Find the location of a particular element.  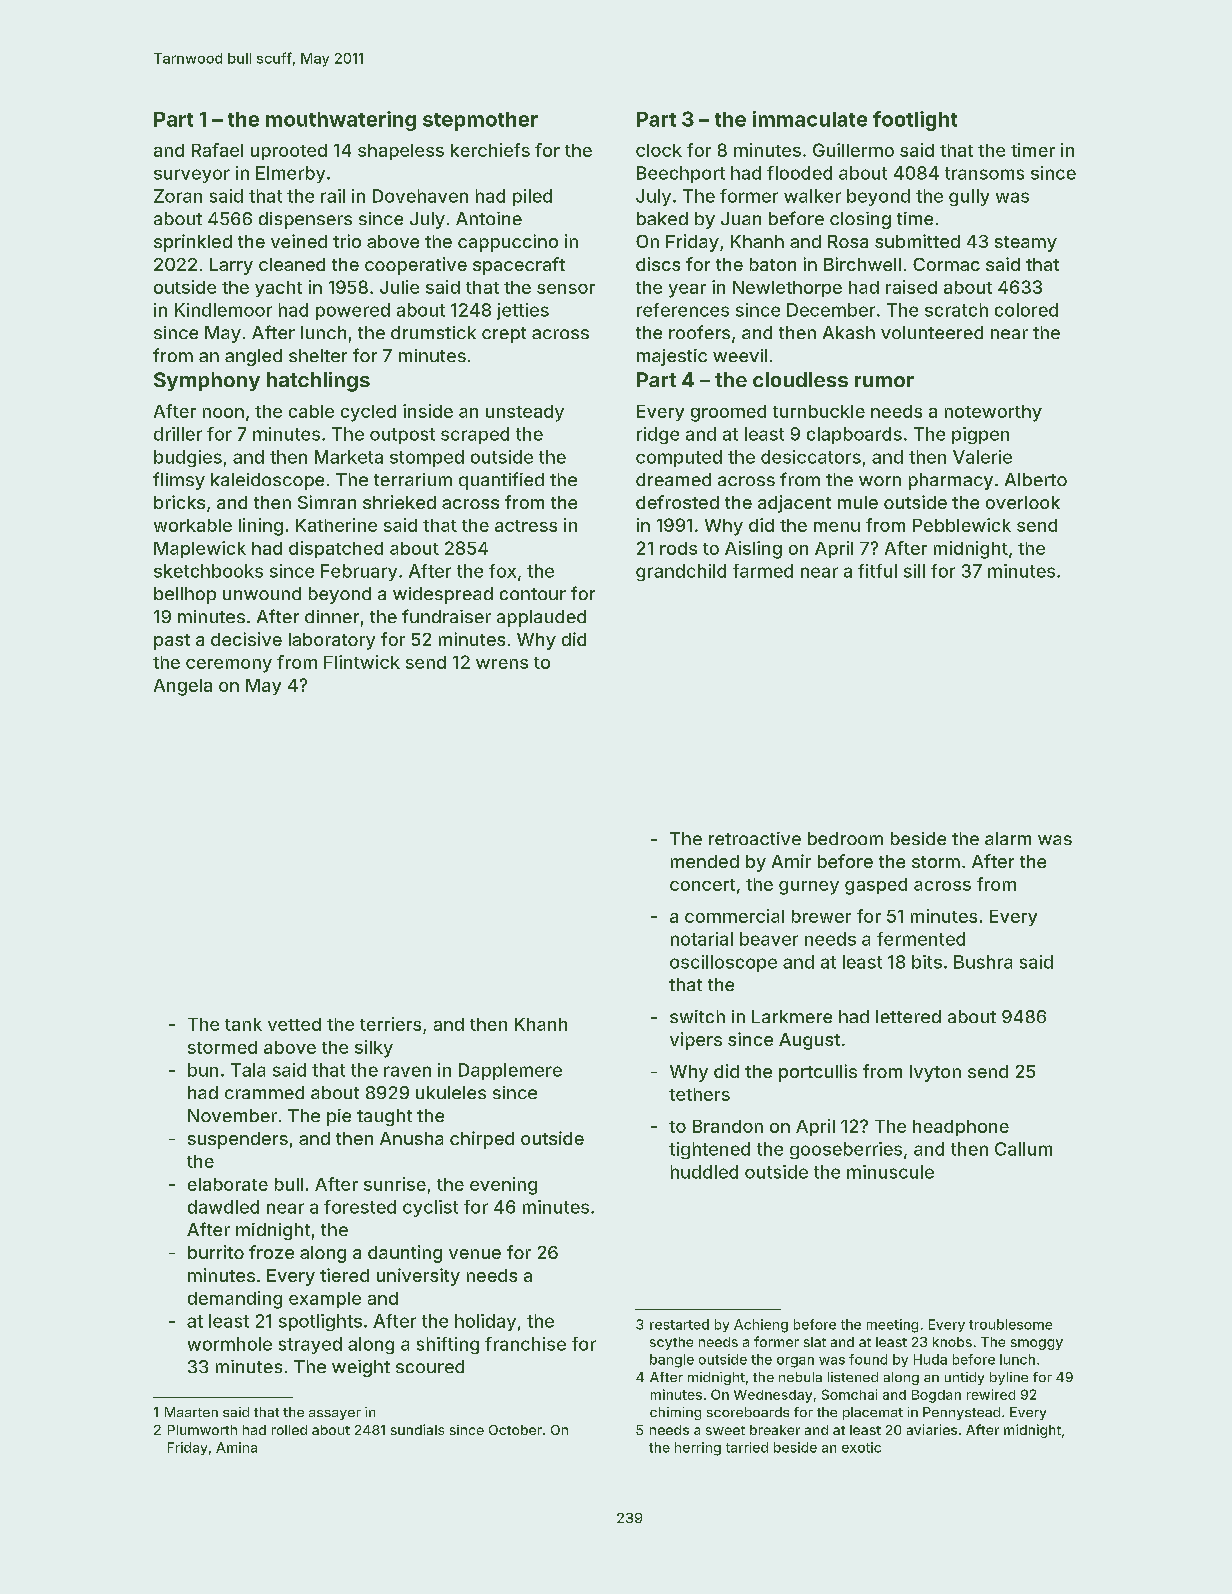

Alberto is located at coordinates (1036, 479).
